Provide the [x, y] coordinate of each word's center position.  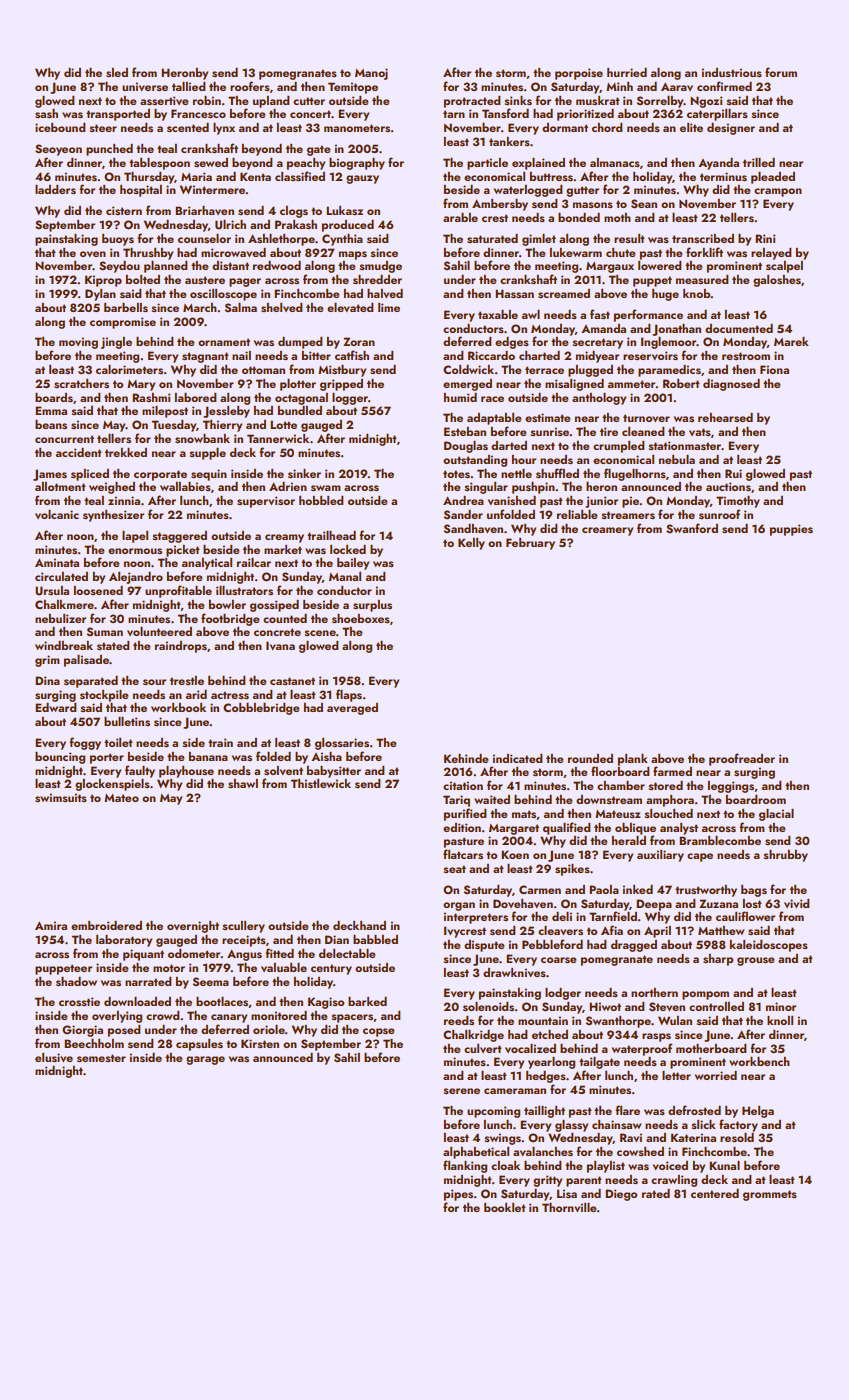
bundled [300, 410]
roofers [250, 86]
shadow [76, 981]
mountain [543, 1020]
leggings [731, 787]
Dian [337, 939]
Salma [241, 307]
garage [205, 1060]
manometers [357, 128]
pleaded [773, 178]
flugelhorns [635, 474]
